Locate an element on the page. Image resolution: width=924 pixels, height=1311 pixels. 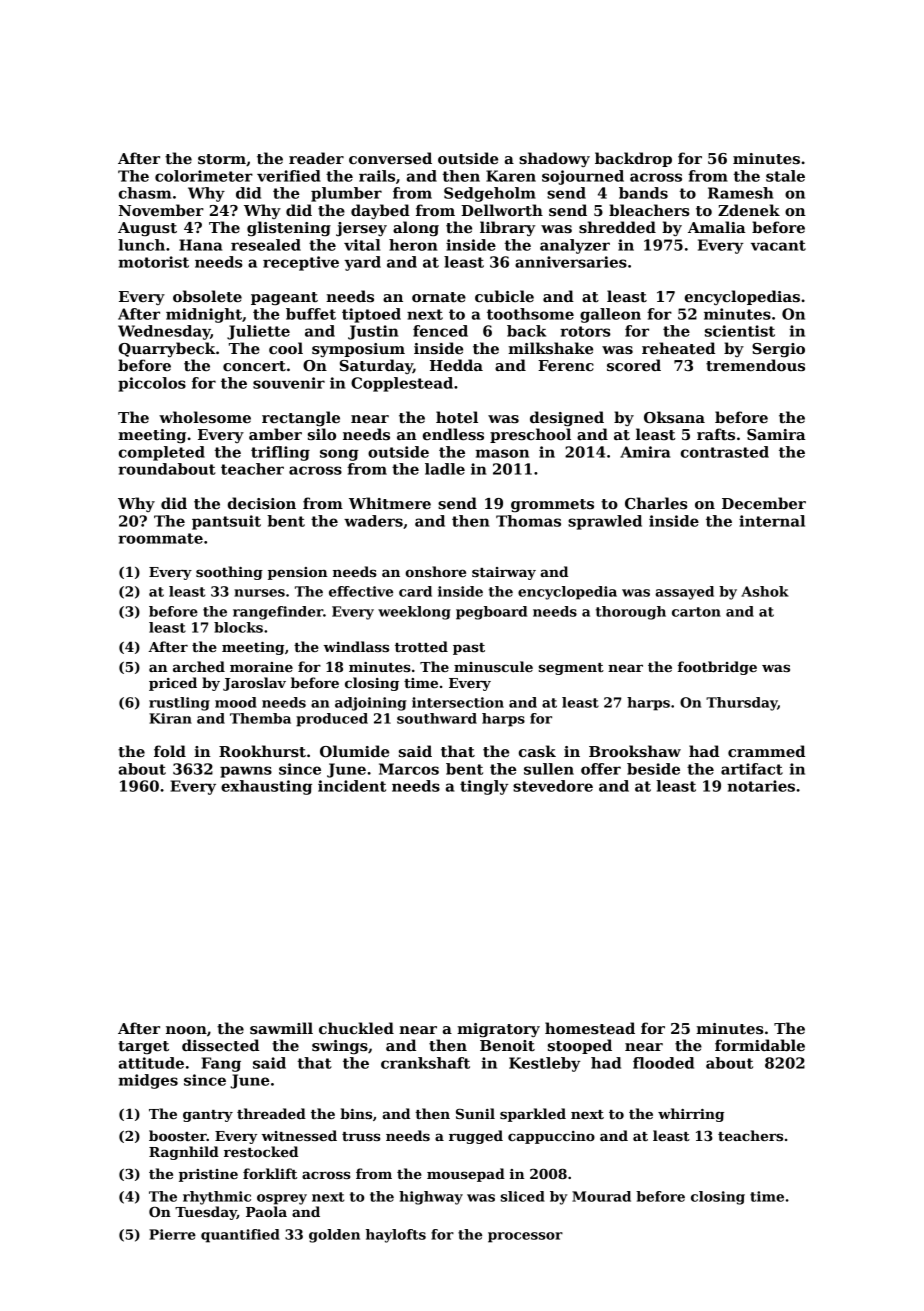
reader is located at coordinates (316, 158).
